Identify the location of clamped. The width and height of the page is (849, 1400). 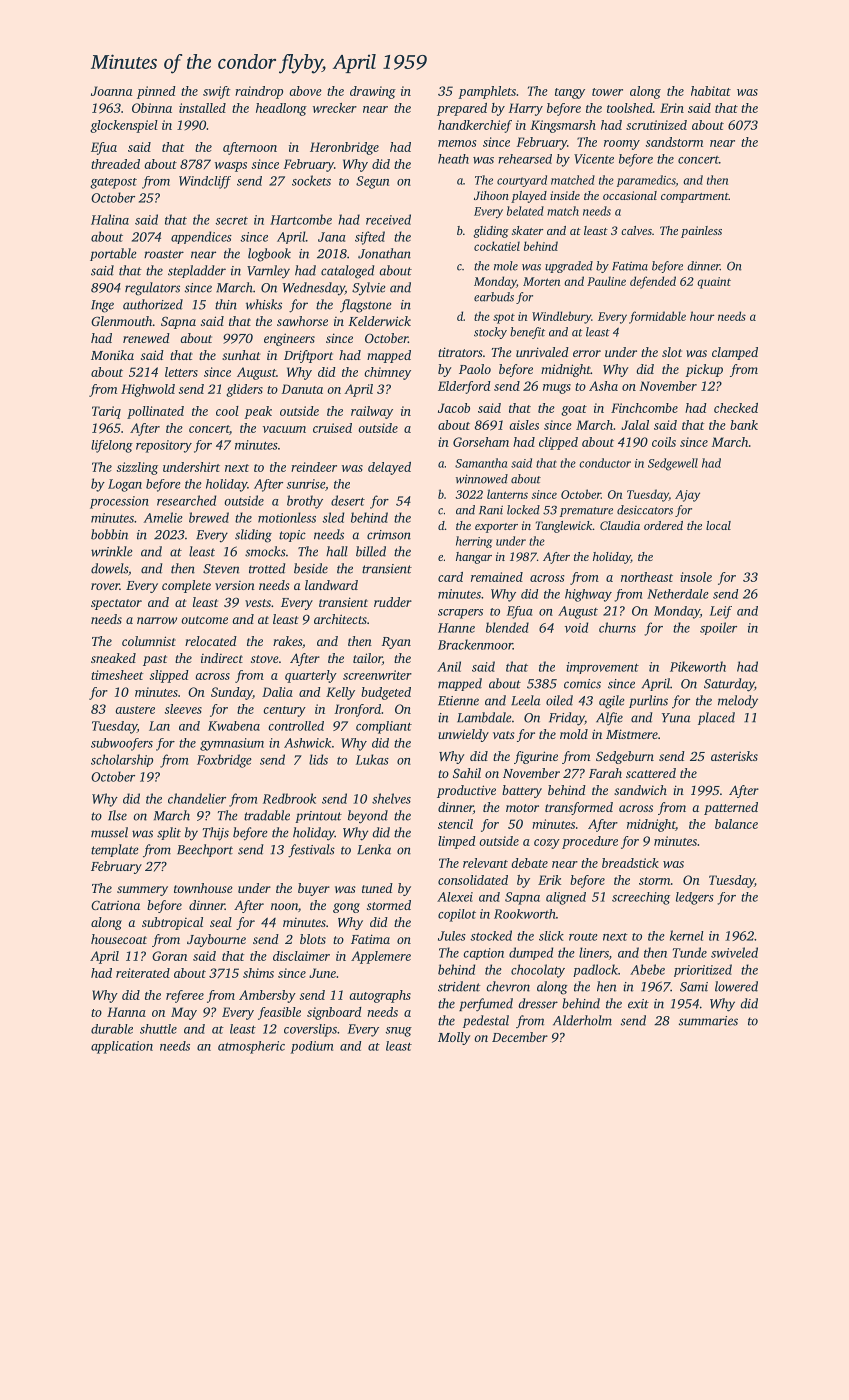
(735, 353).
